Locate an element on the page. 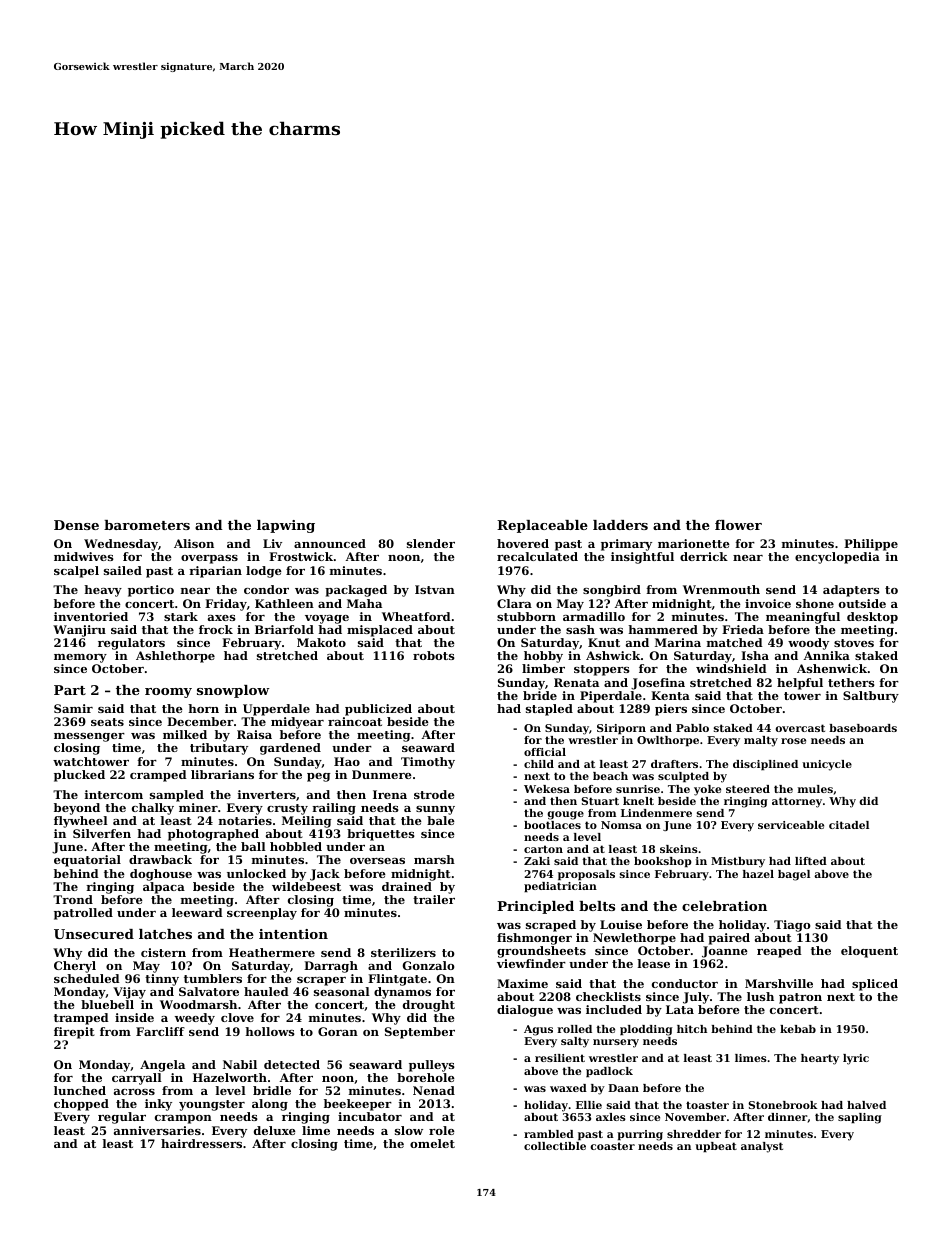  crampon is located at coordinates (183, 1119).
